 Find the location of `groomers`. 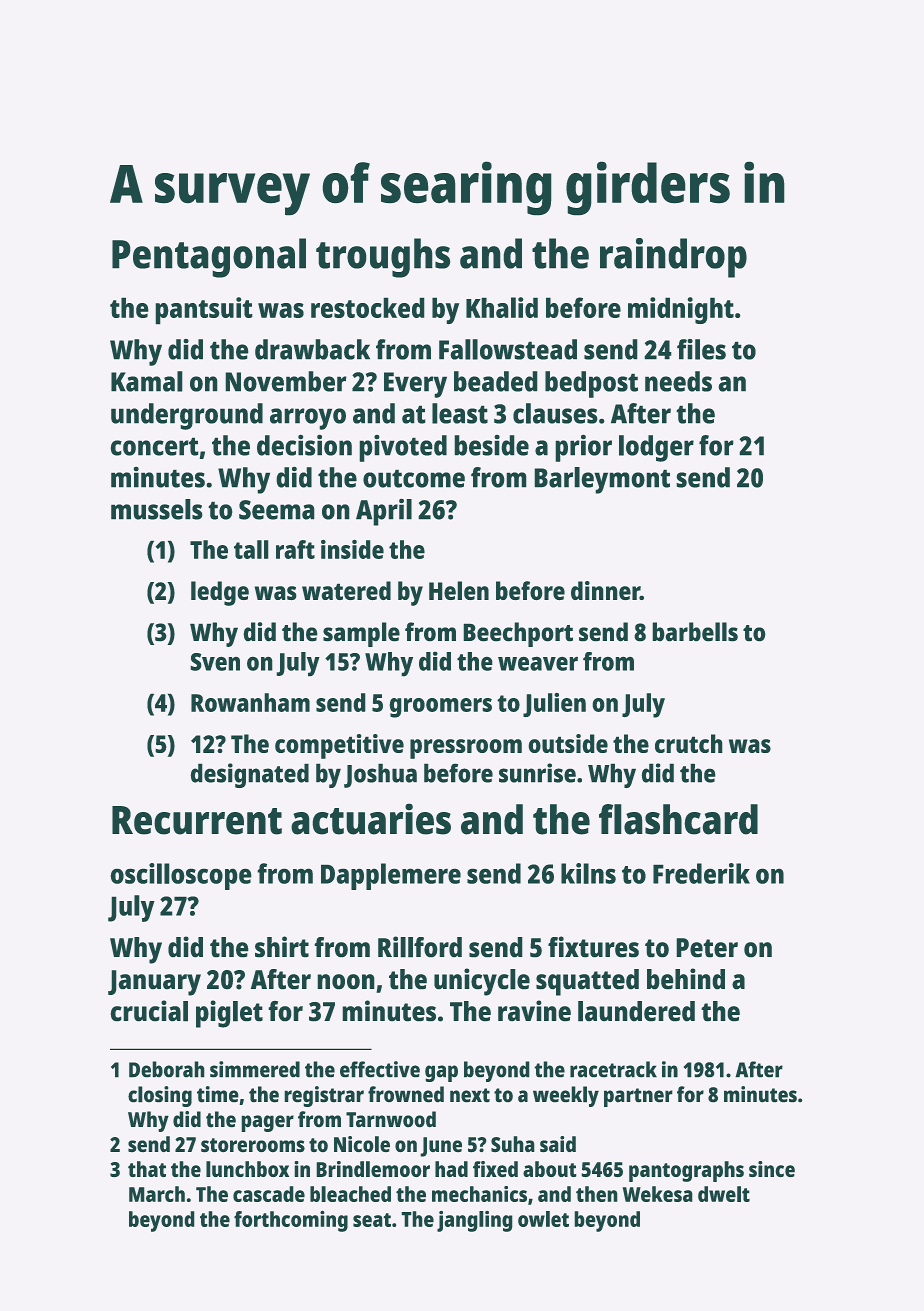

groomers is located at coordinates (440, 708).
